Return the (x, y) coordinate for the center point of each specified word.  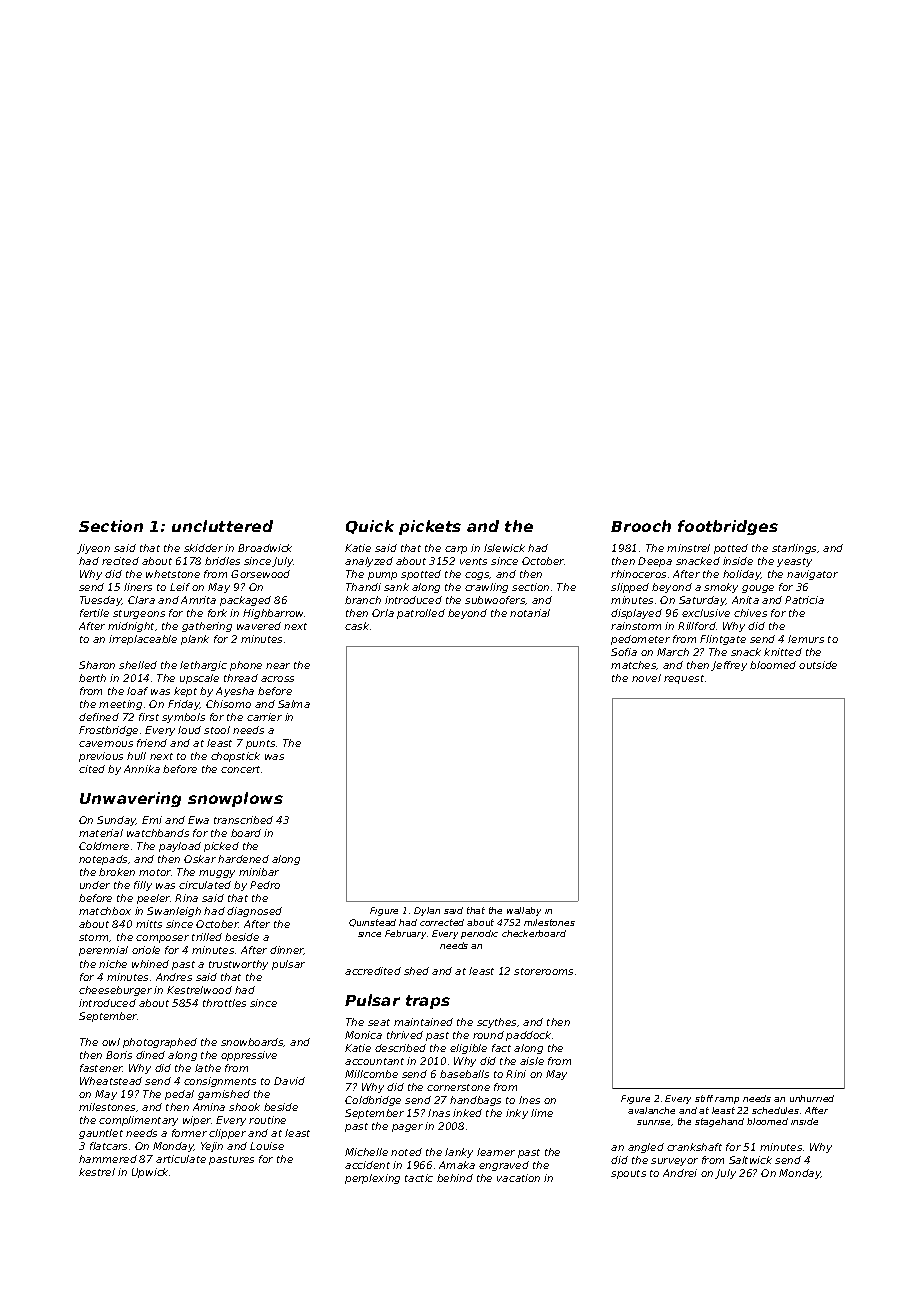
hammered (108, 1159)
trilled (207, 937)
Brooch (641, 526)
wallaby (524, 911)
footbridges (728, 527)
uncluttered (222, 526)
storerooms (543, 971)
